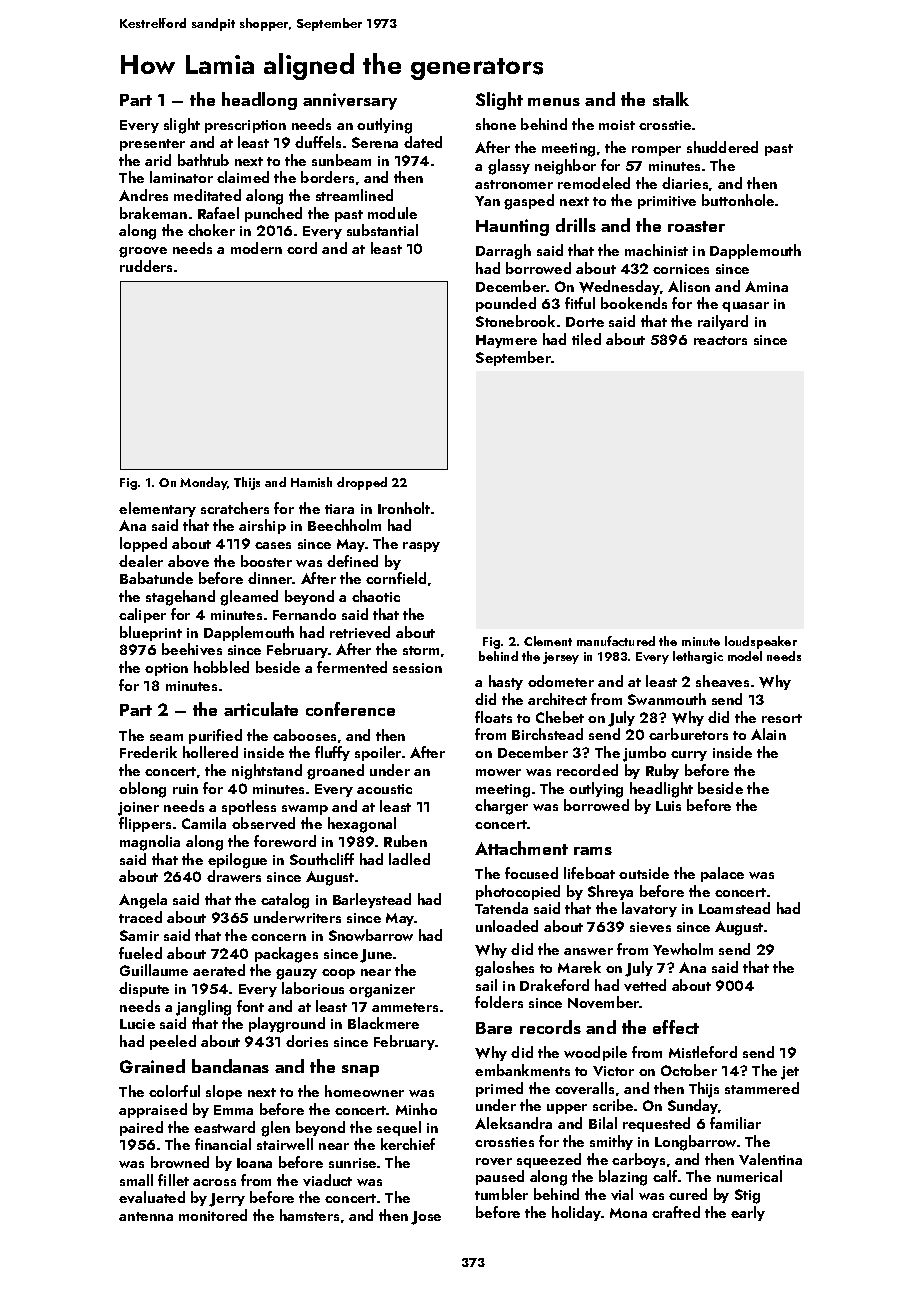  Describe the element at coordinates (499, 1002) in the page. I see `folders` at that location.
